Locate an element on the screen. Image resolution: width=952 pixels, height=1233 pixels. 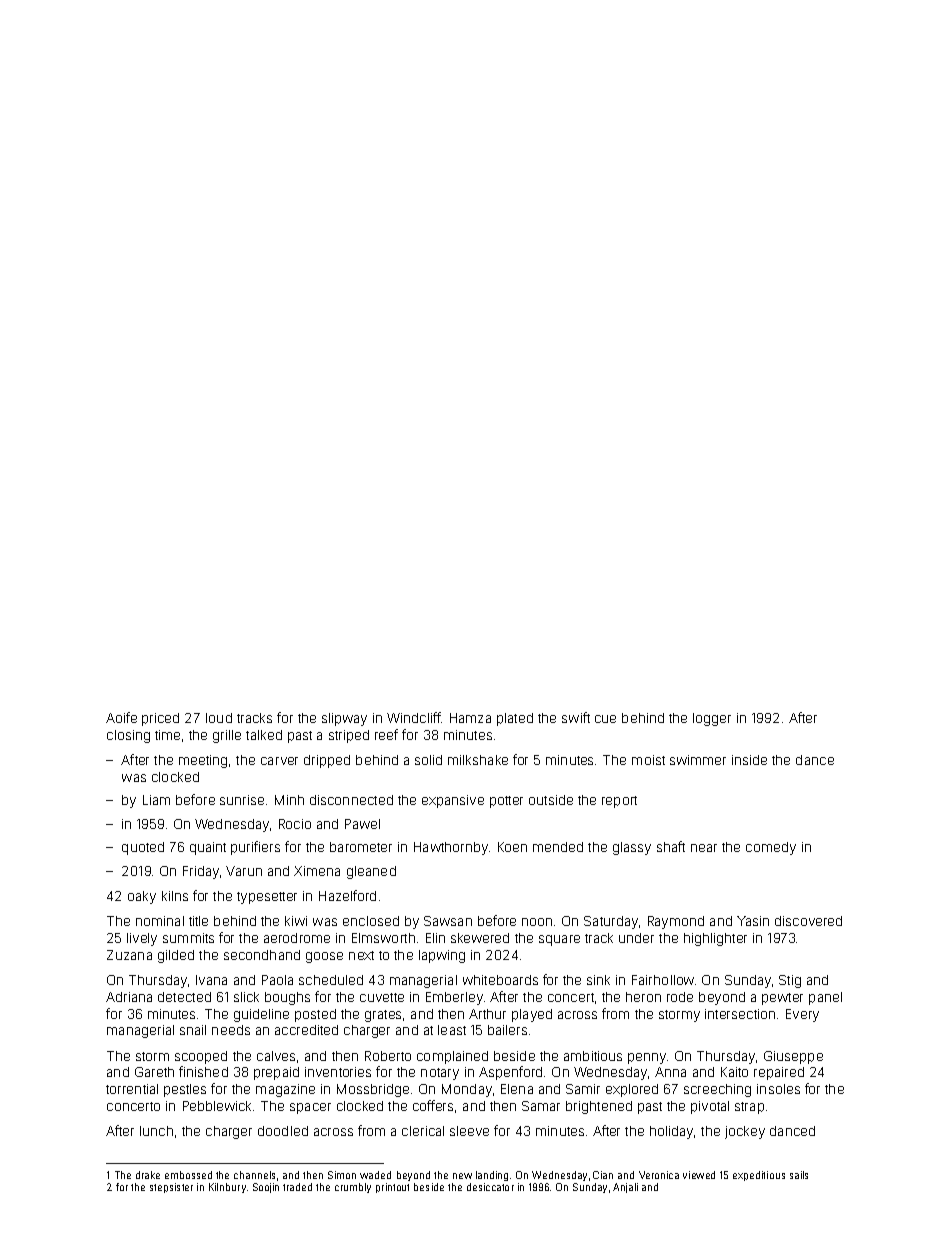
cuvette is located at coordinates (382, 997).
